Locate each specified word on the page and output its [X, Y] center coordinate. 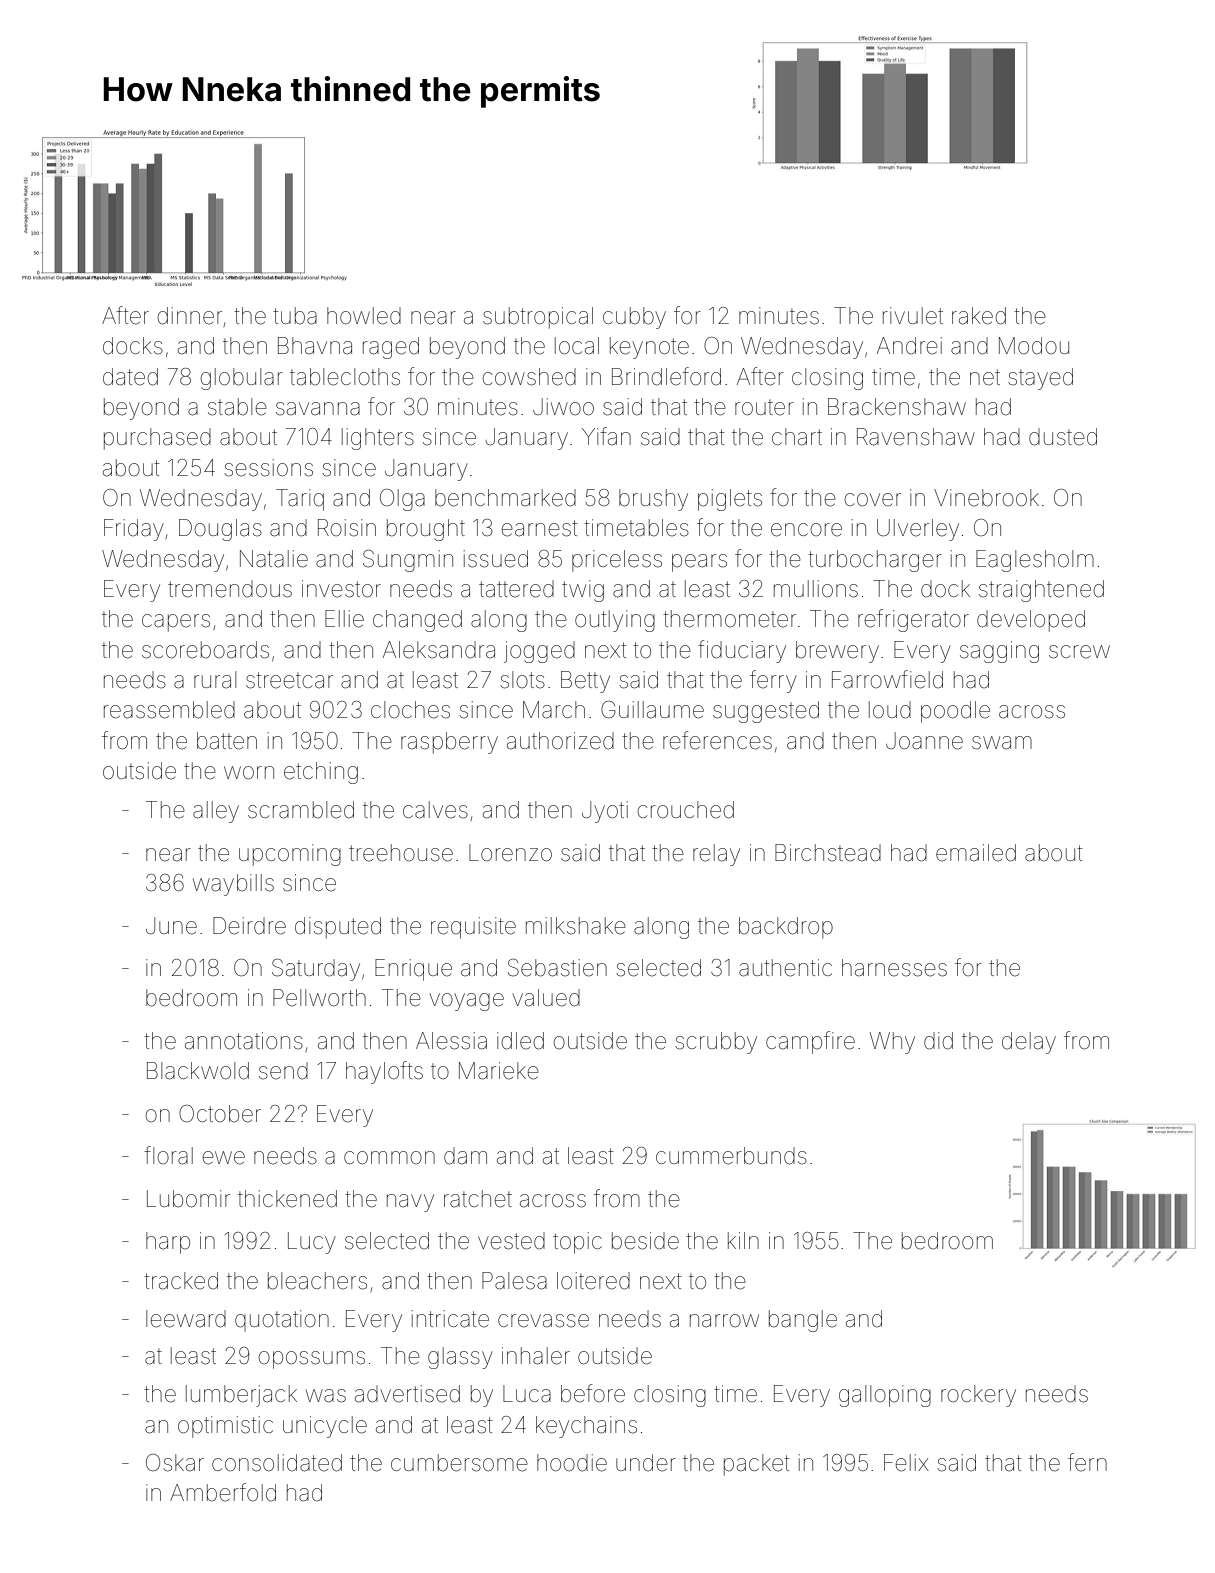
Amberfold [223, 1492]
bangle [803, 1321]
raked [979, 316]
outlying [615, 621]
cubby [634, 318]
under [646, 1463]
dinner [190, 316]
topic [577, 1243]
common [389, 1158]
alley [216, 812]
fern [1087, 1462]
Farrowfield [887, 679]
